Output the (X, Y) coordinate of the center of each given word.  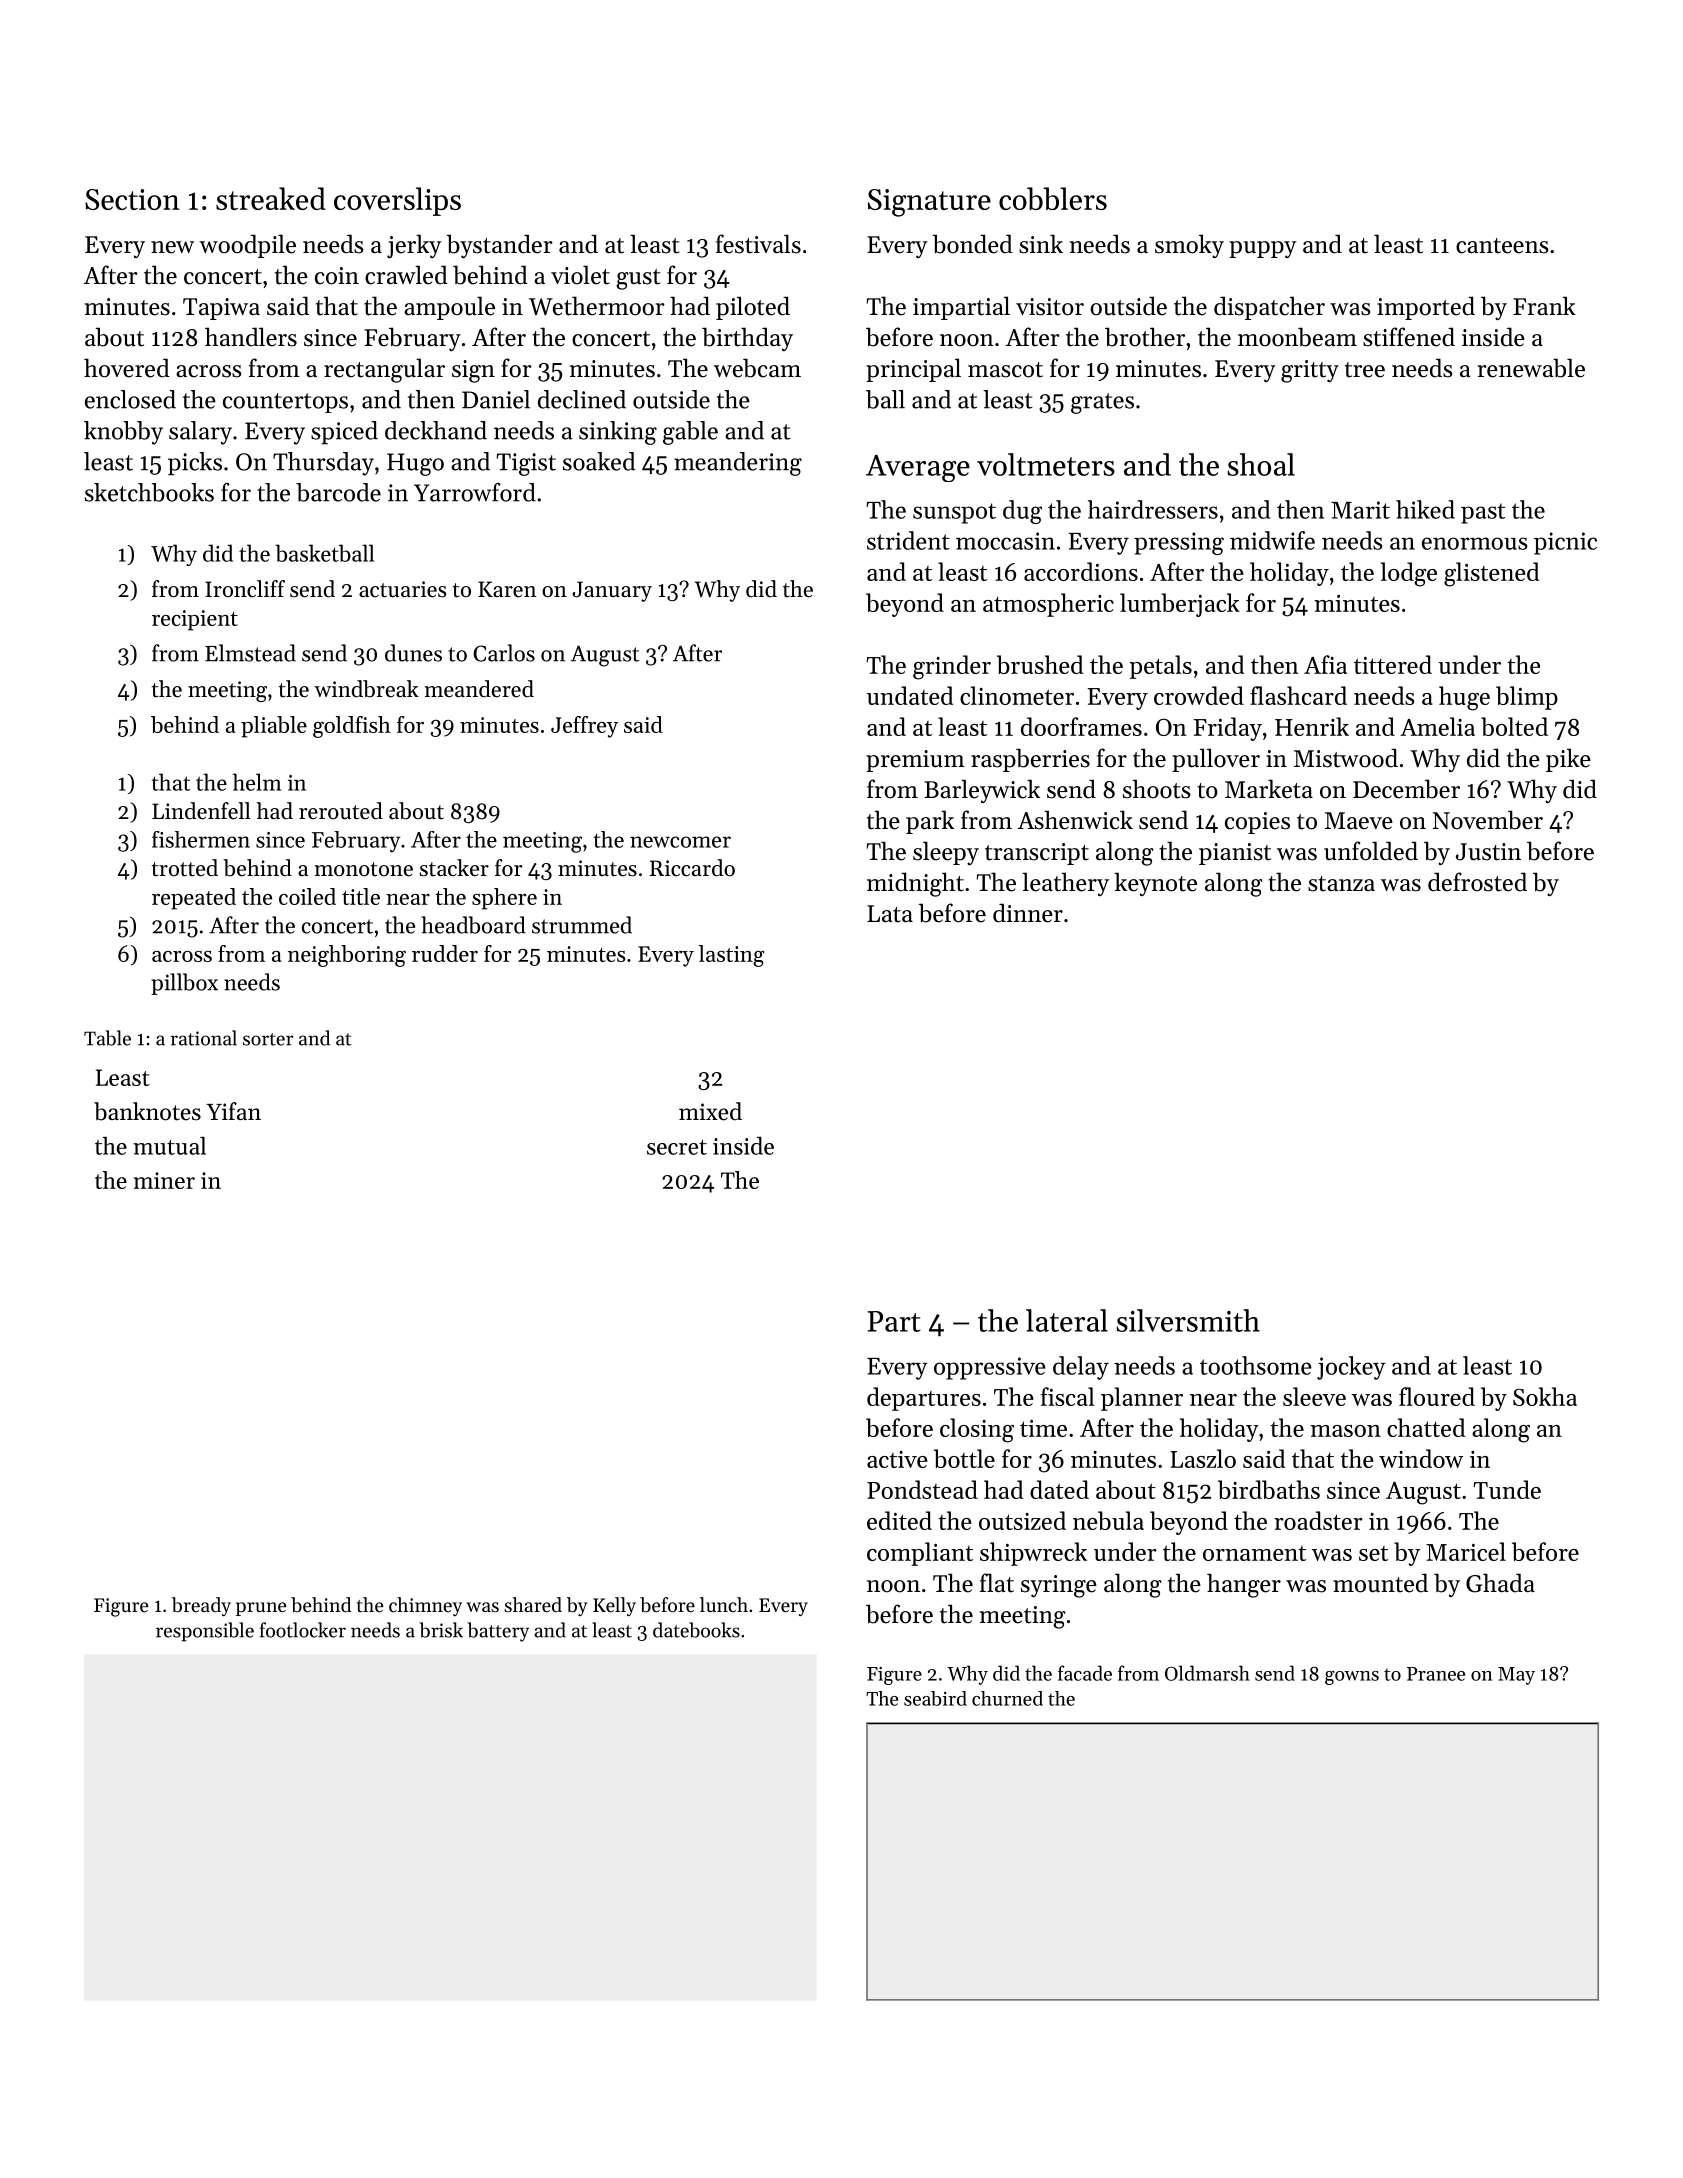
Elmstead (250, 653)
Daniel (496, 399)
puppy (1262, 249)
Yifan (233, 1111)
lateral (1067, 1320)
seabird (935, 1698)
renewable (1531, 368)
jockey (1351, 1368)
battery (498, 1632)
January (612, 591)
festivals (758, 244)
